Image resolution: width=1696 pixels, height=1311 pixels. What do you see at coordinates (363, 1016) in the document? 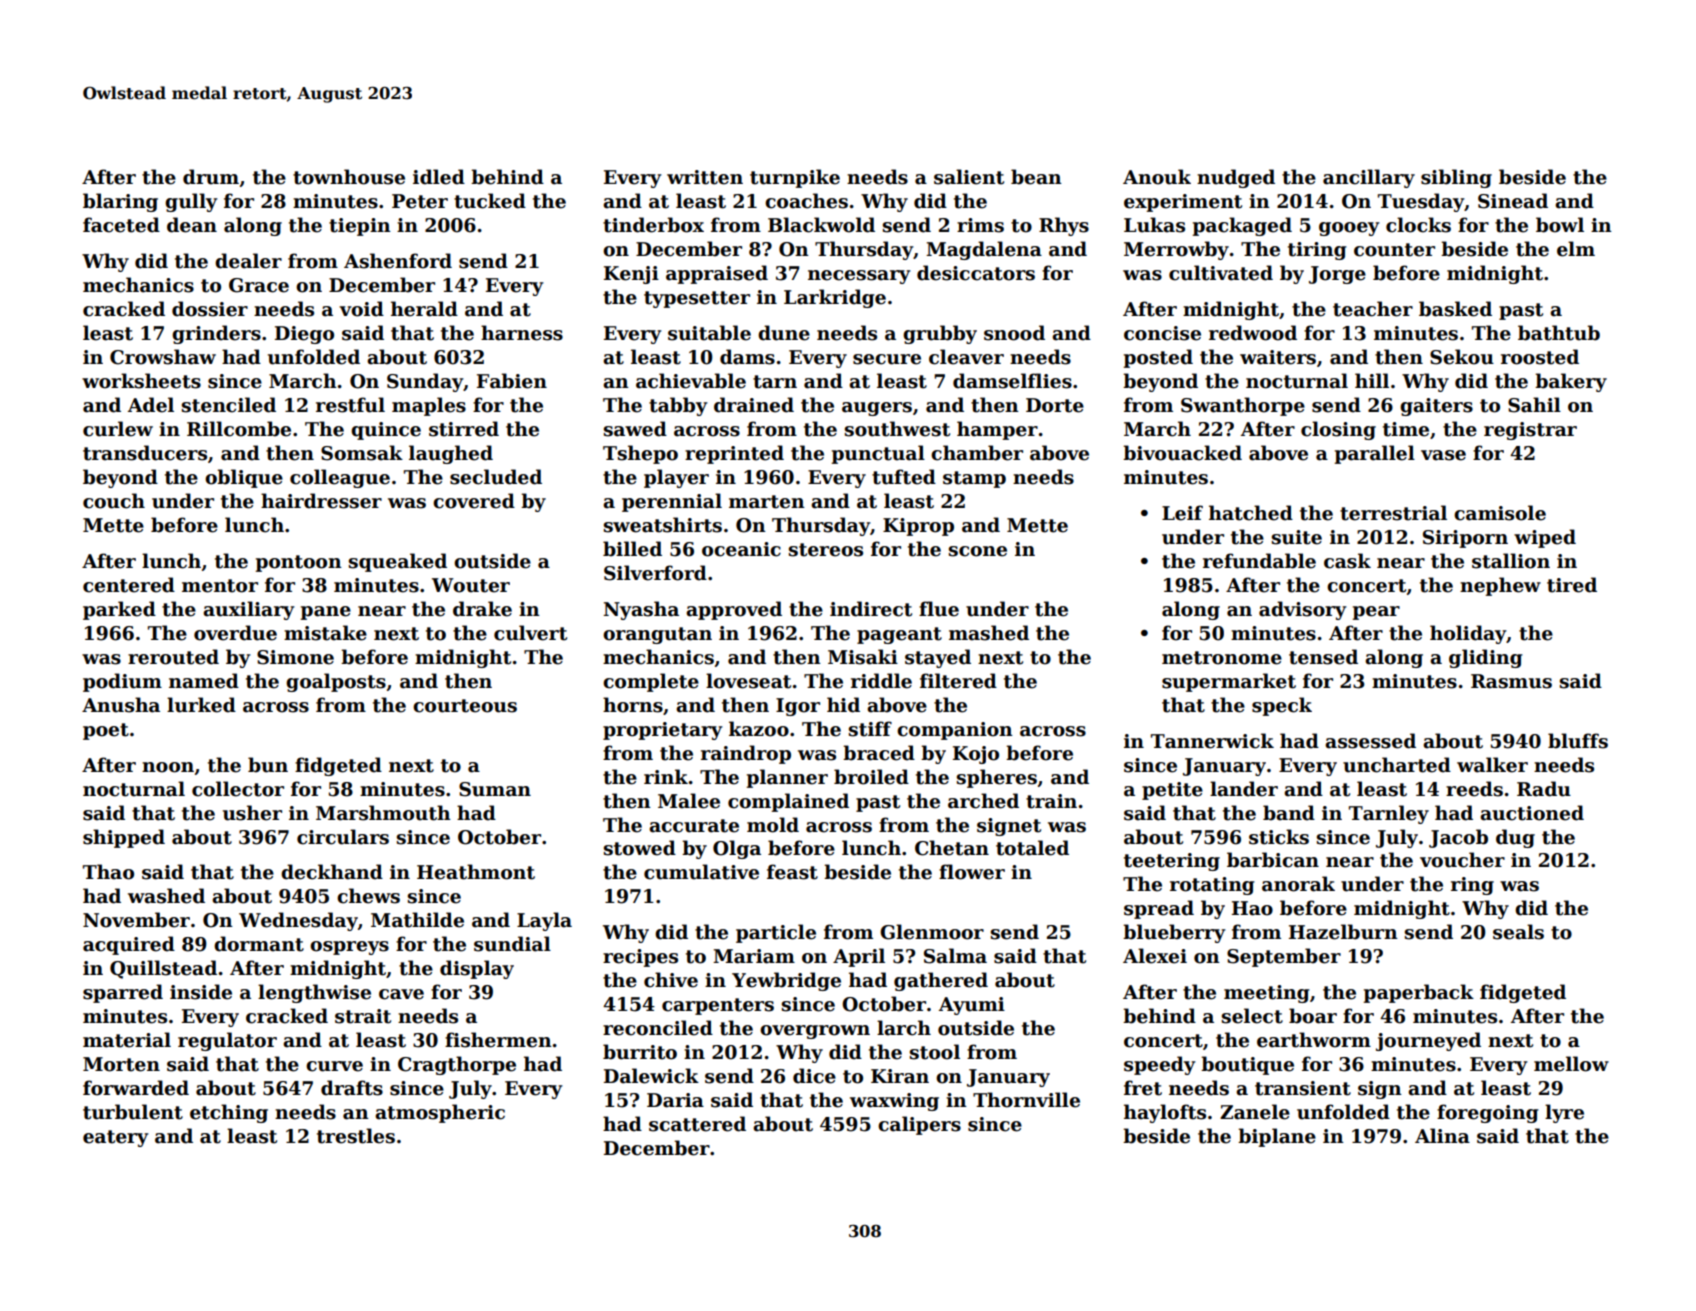
I see `strait` at bounding box center [363, 1016].
